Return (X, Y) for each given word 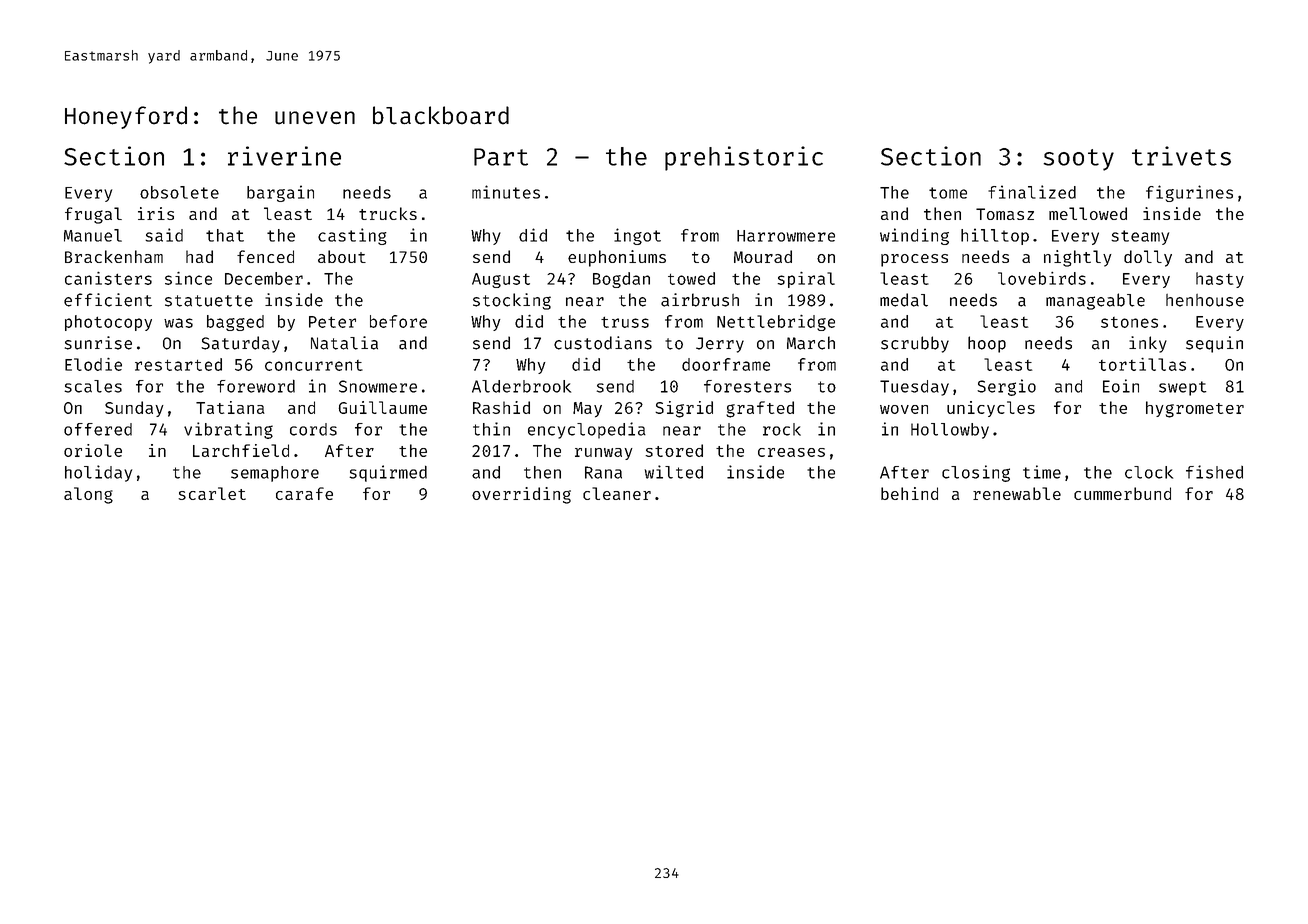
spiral (806, 280)
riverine (284, 156)
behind (909, 493)
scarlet (212, 493)
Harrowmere (786, 236)
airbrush (700, 300)
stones (1129, 322)
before (398, 321)
